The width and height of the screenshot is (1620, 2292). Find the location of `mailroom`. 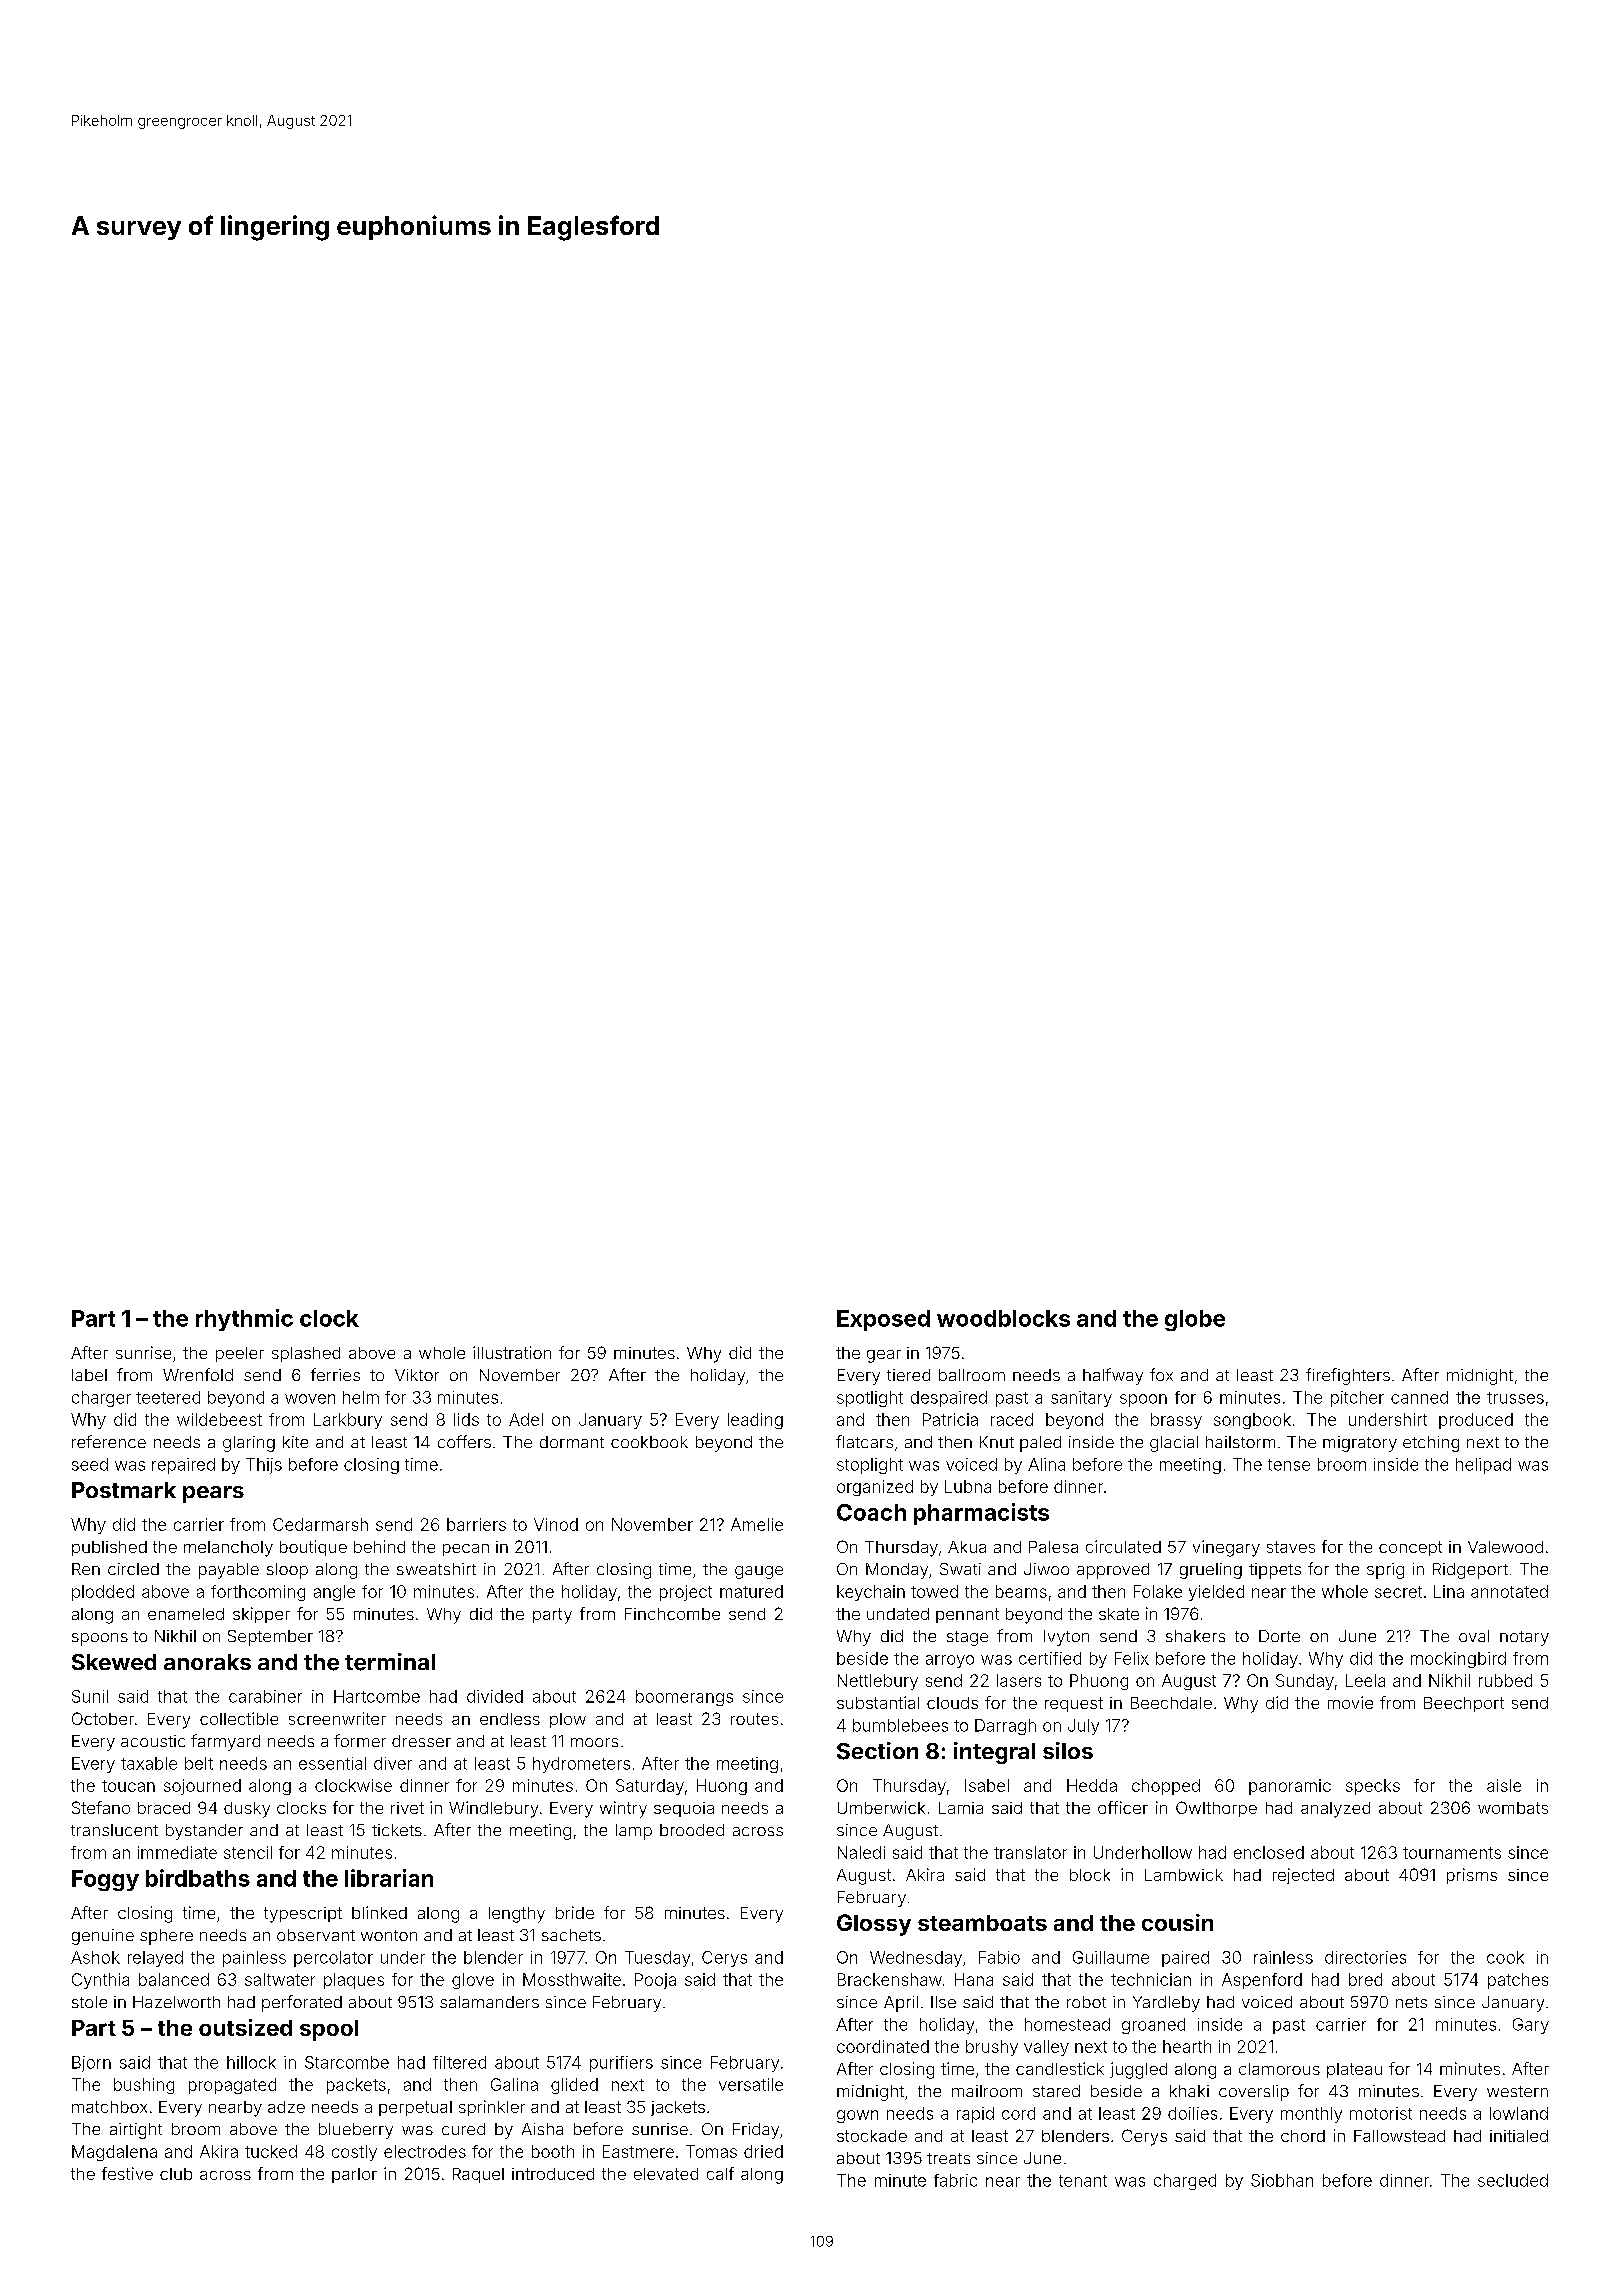

mailroom is located at coordinates (987, 2091).
